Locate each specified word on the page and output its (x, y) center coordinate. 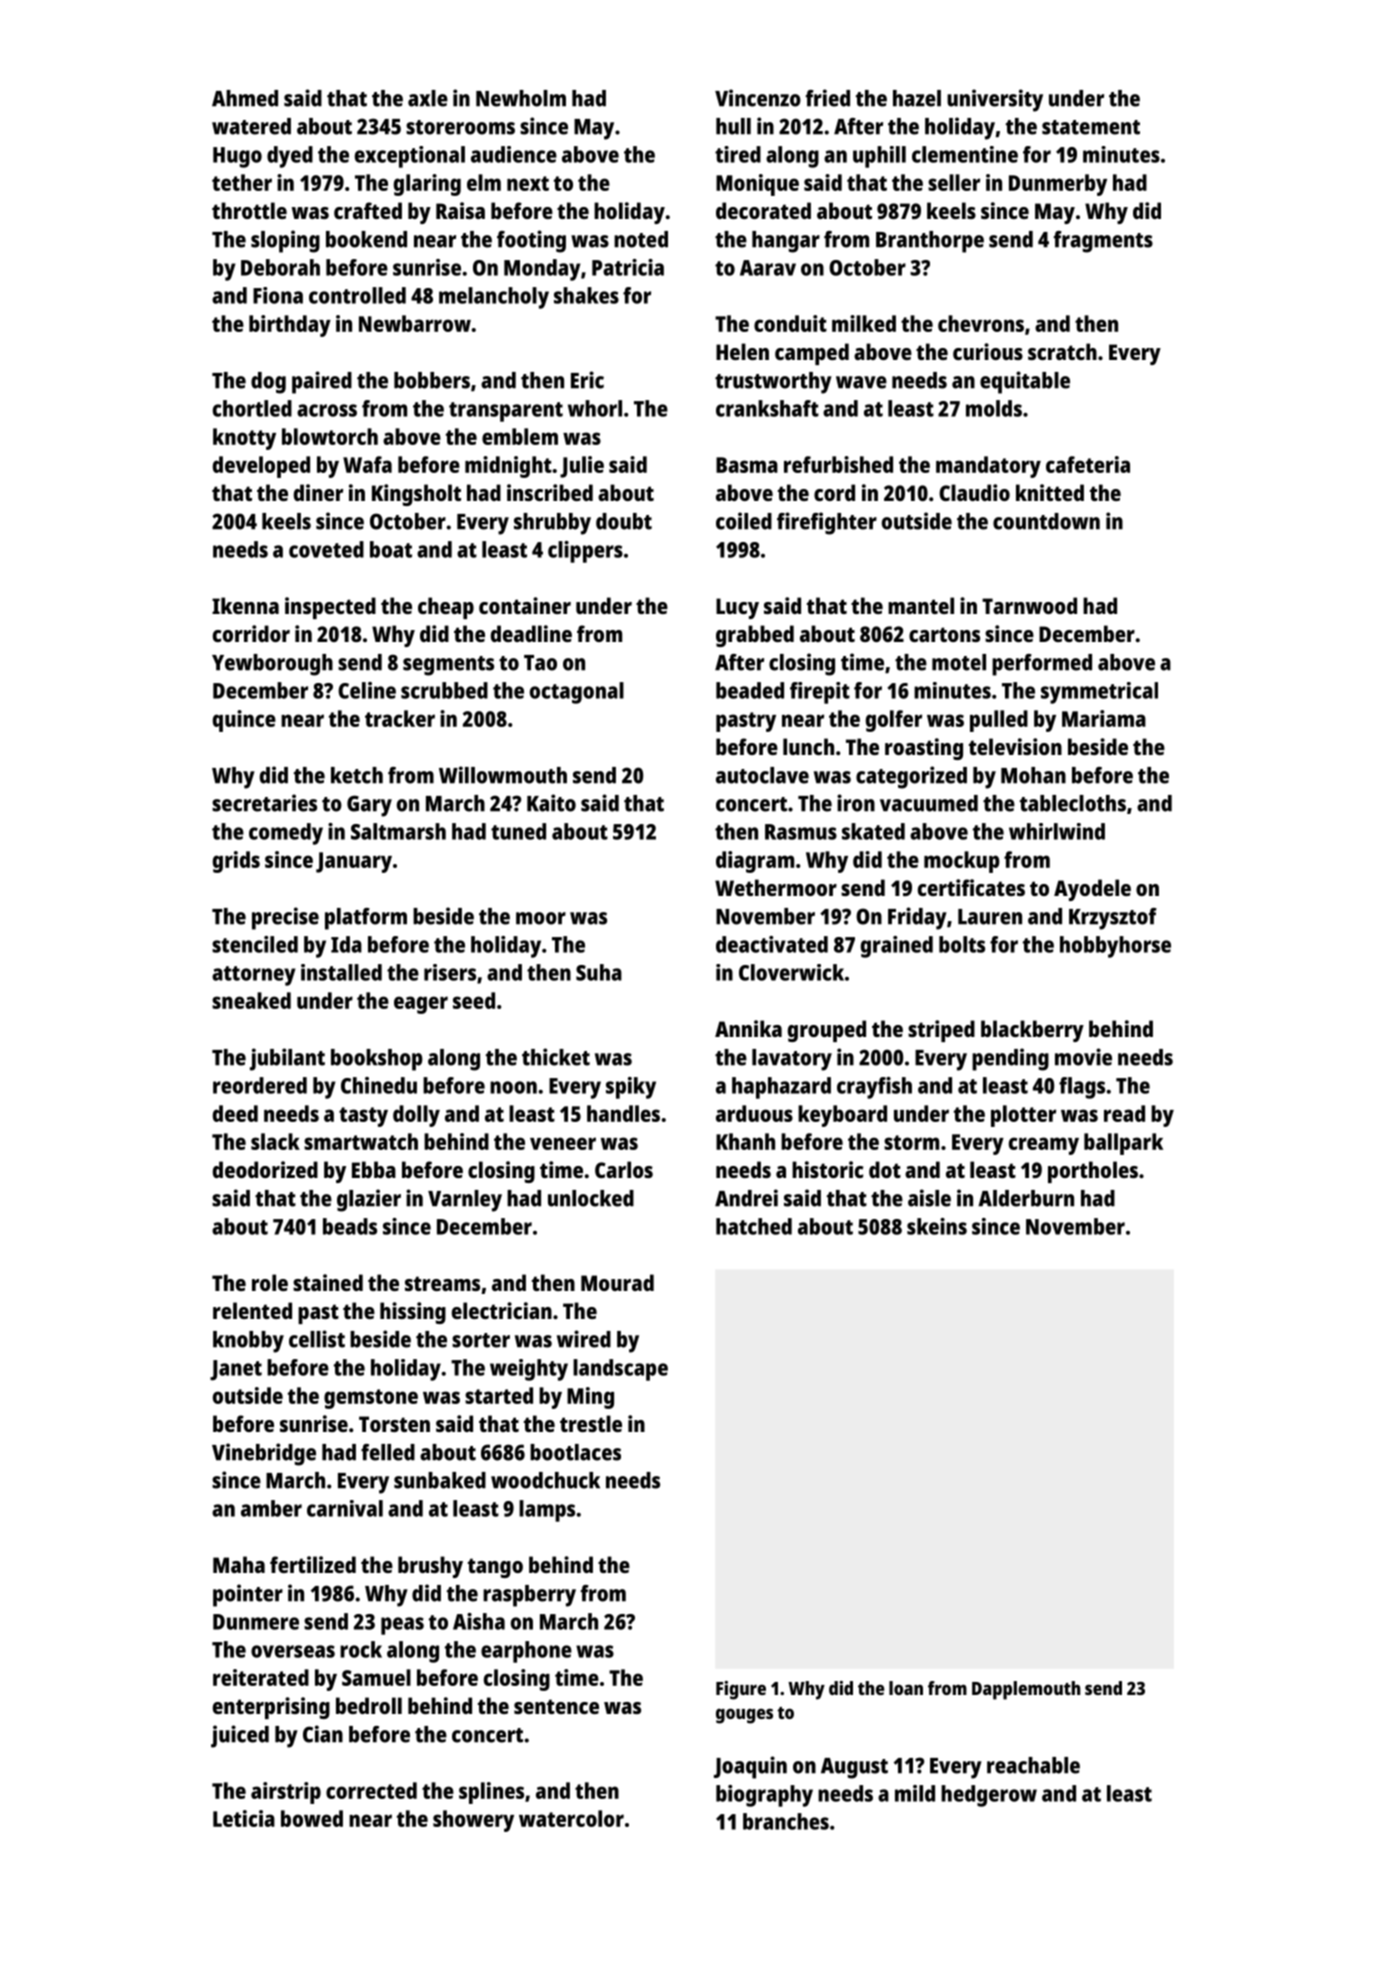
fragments (1103, 242)
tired (738, 154)
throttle (249, 210)
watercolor (571, 1818)
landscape (620, 1370)
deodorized (265, 1169)
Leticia (244, 1818)
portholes (1093, 1172)
